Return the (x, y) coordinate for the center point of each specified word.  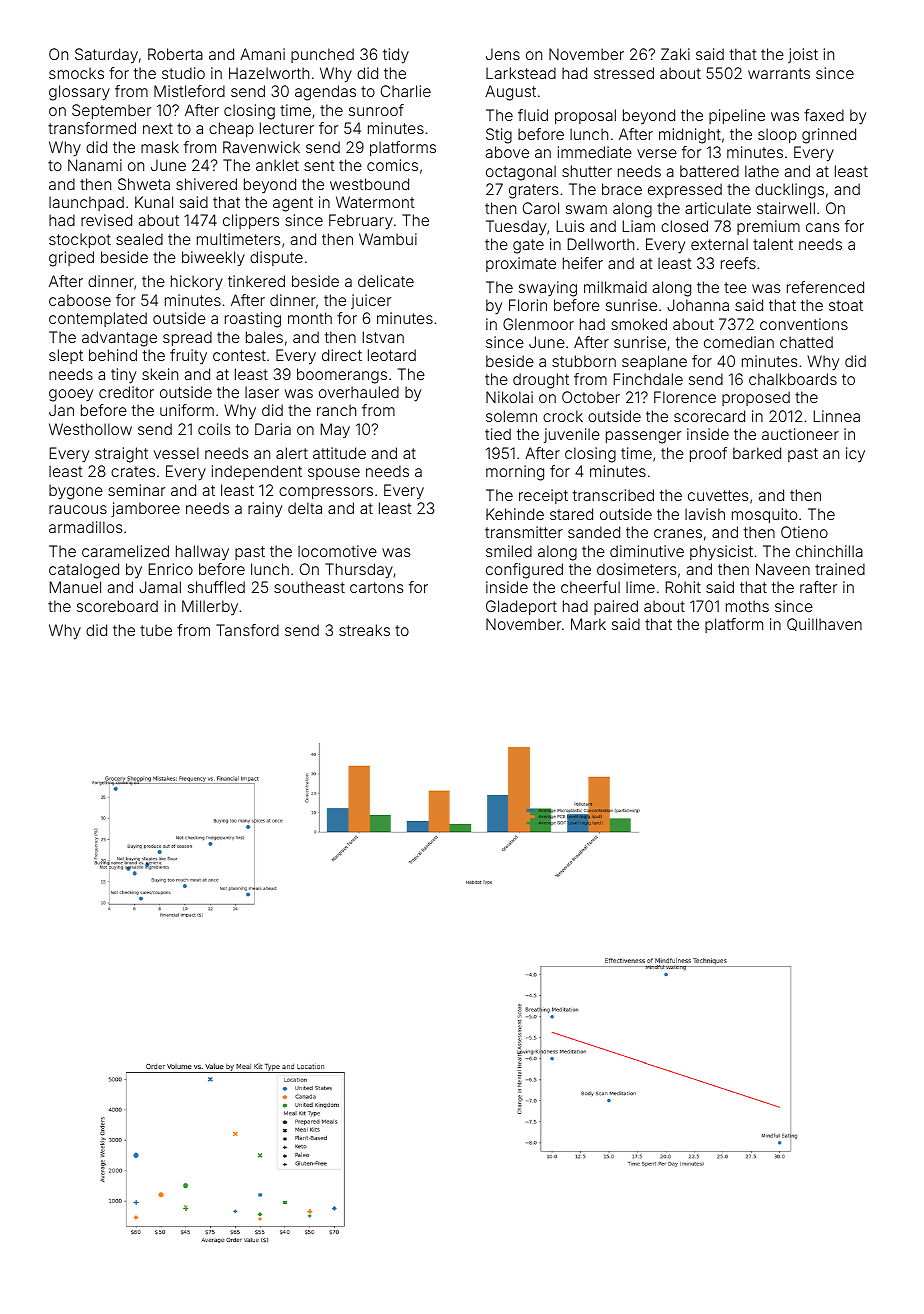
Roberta (175, 54)
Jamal (160, 587)
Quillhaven (824, 624)
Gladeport (521, 607)
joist (803, 55)
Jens (503, 54)
